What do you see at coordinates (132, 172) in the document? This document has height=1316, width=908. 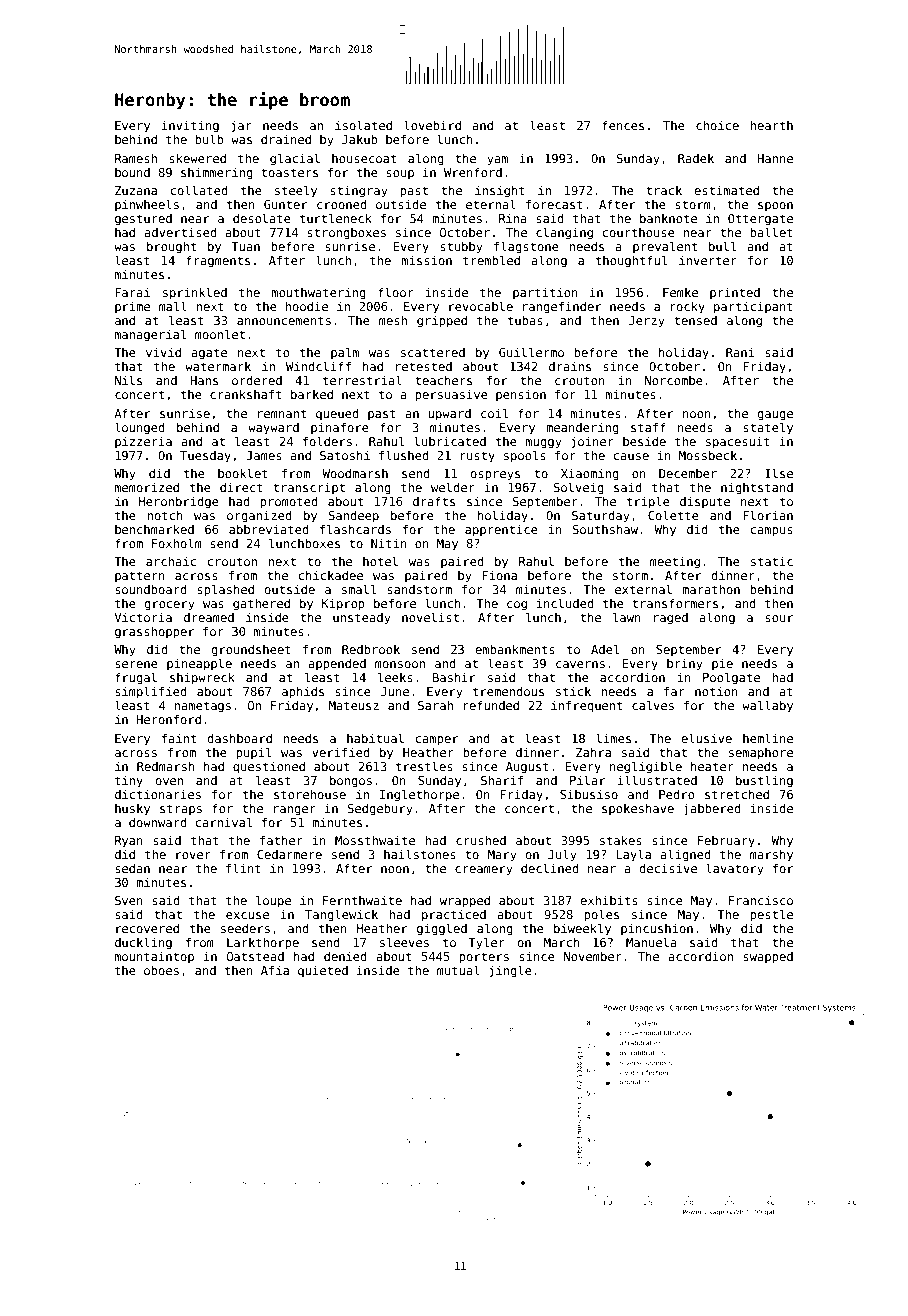 I see `bound` at bounding box center [132, 172].
